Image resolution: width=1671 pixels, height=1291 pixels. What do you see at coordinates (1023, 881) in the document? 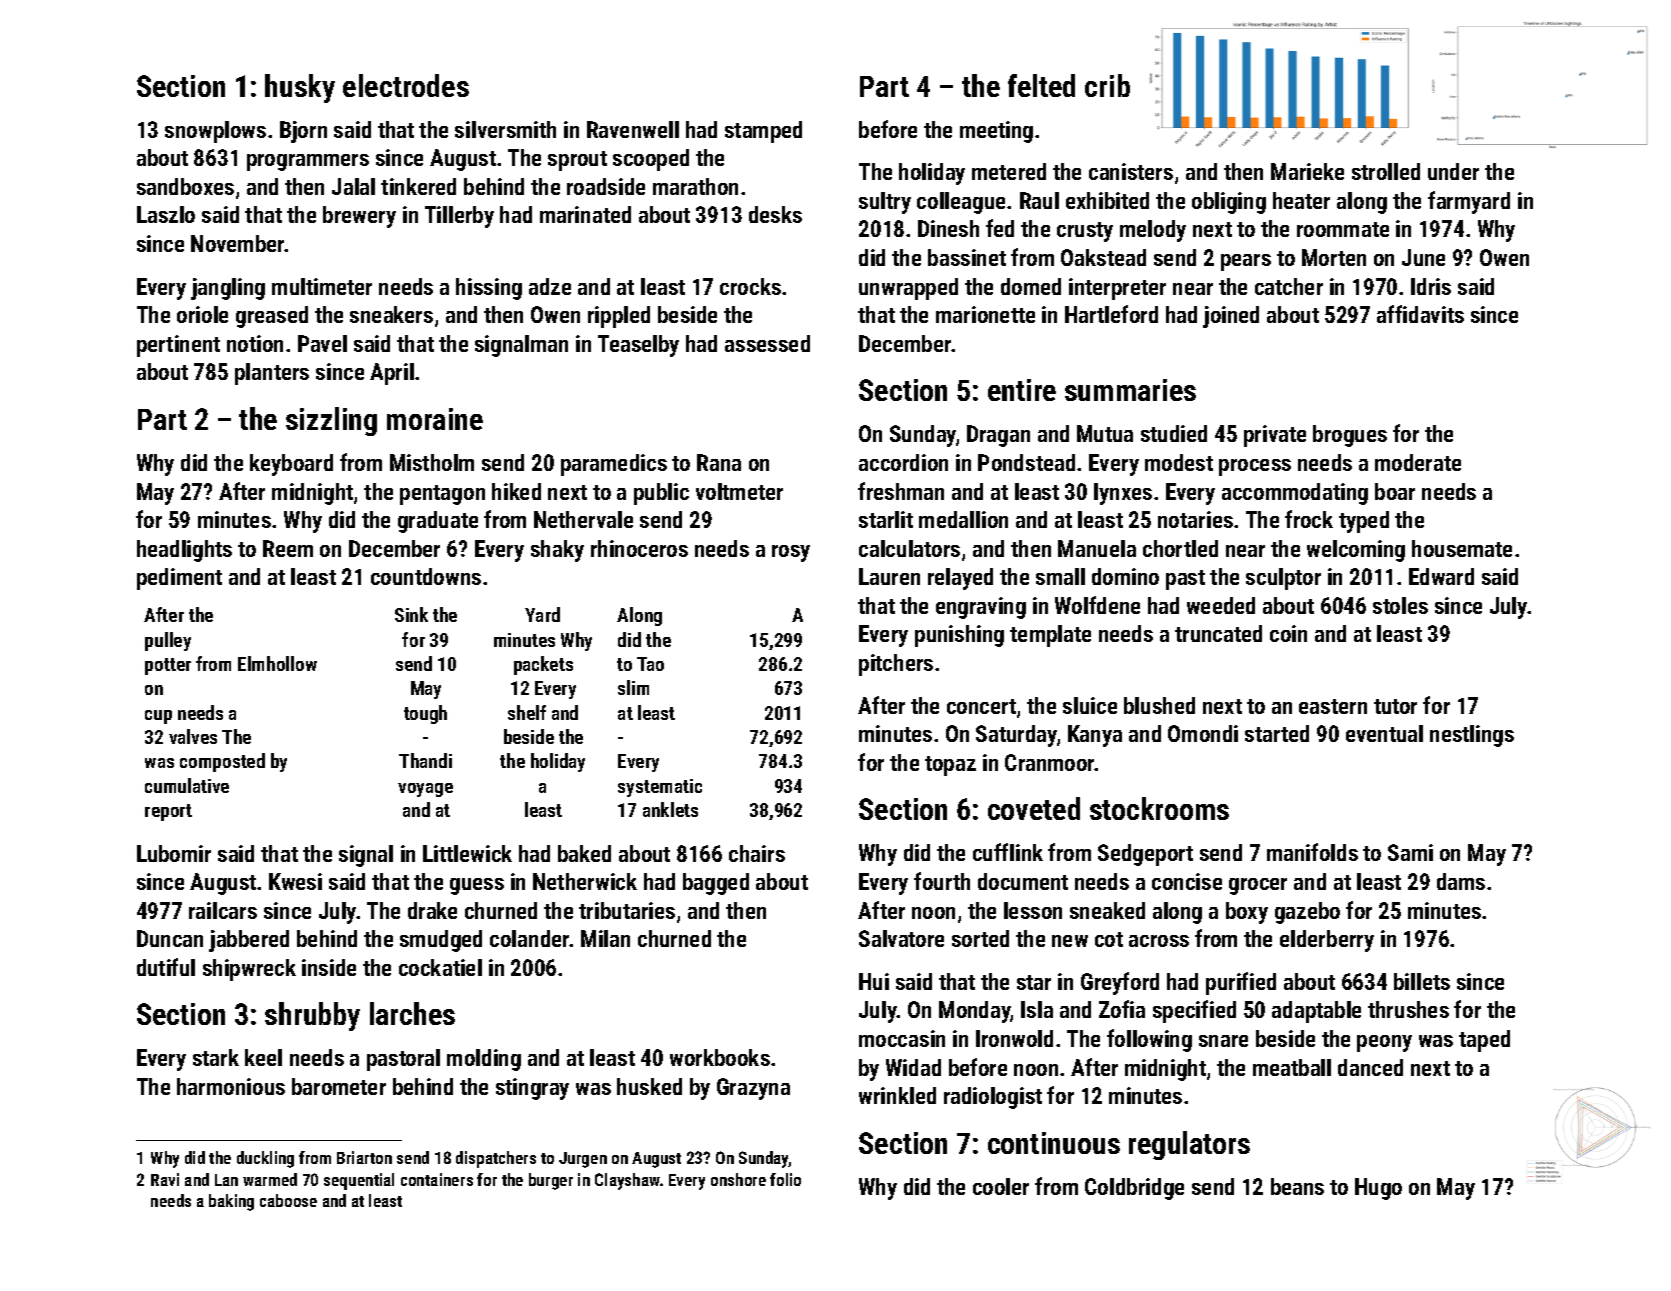
I see `document` at bounding box center [1023, 881].
